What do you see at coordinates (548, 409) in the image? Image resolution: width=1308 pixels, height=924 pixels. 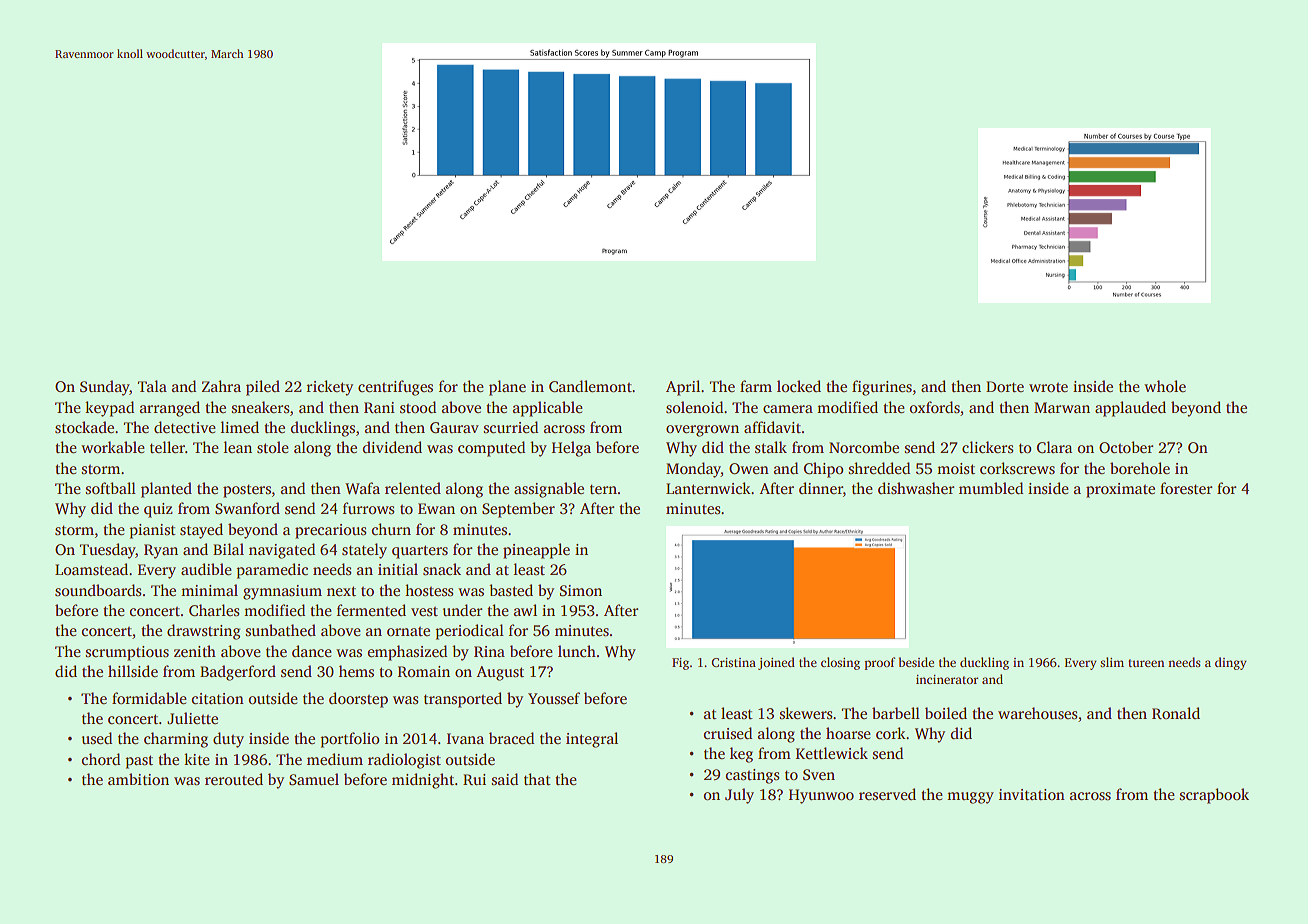 I see `applicable` at bounding box center [548, 409].
